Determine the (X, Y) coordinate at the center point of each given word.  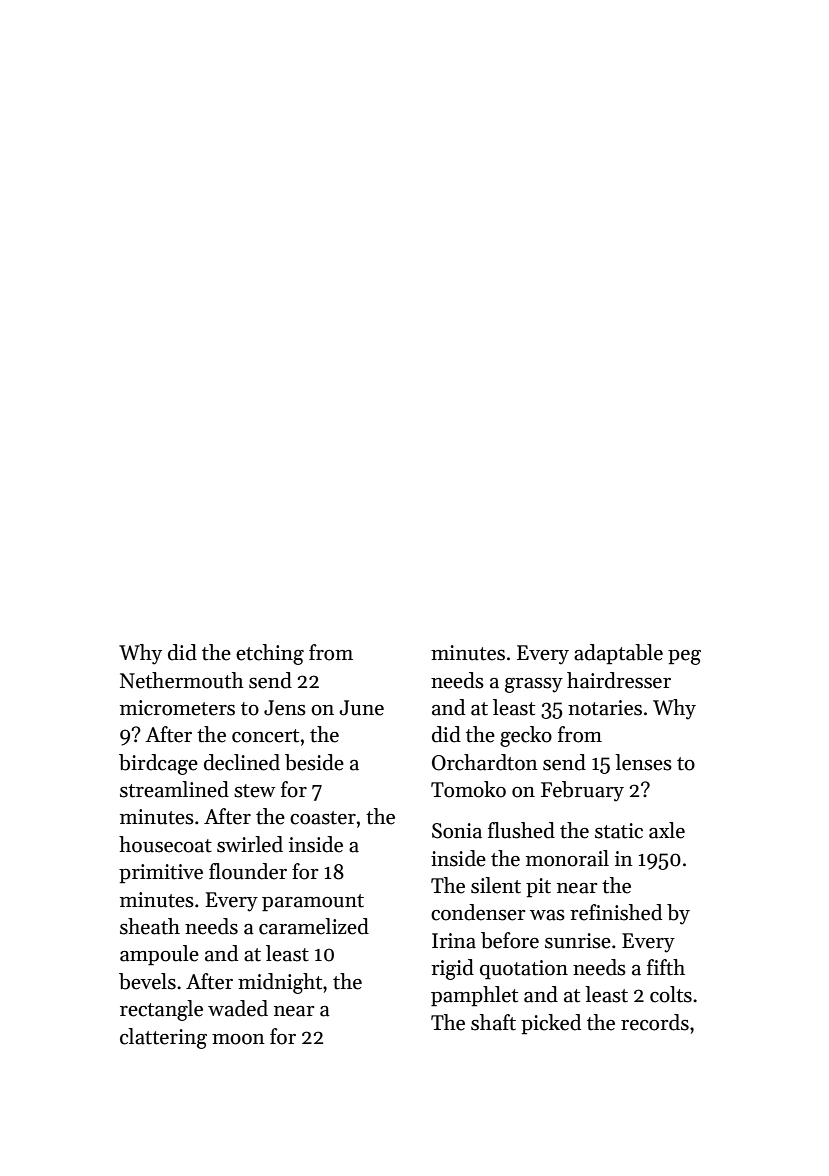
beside (314, 762)
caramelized (314, 926)
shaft (493, 1022)
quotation (524, 970)
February (582, 791)
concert (265, 736)
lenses (643, 762)
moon (238, 1039)
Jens (285, 708)
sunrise (578, 941)
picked (551, 1024)
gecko (526, 736)
